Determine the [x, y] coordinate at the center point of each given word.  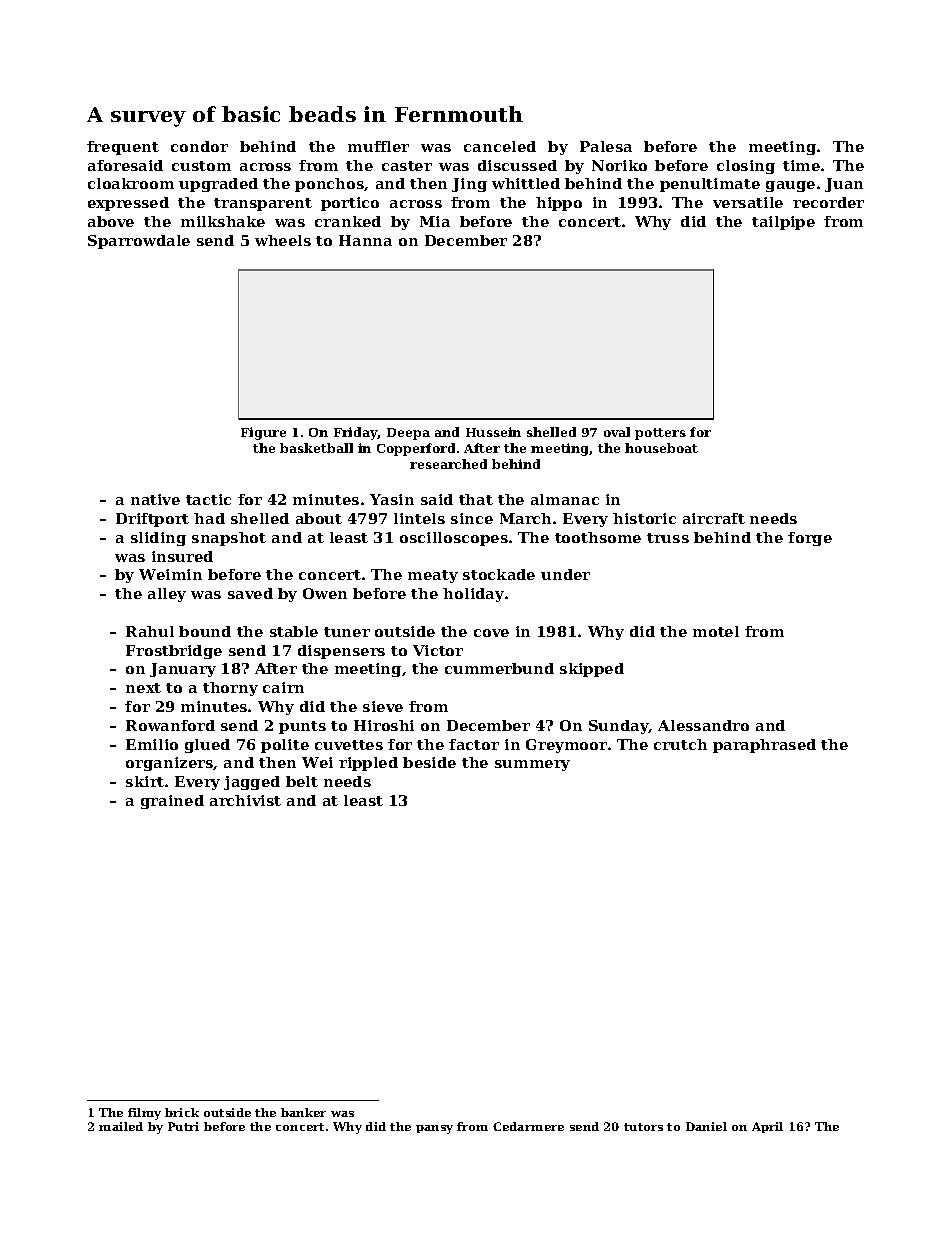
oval [617, 432]
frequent [123, 148]
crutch [680, 744]
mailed [121, 1126]
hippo [559, 204]
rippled [368, 764]
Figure [263, 433]
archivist [245, 800]
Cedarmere [528, 1126]
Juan [844, 185]
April [767, 1127]
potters [660, 434]
